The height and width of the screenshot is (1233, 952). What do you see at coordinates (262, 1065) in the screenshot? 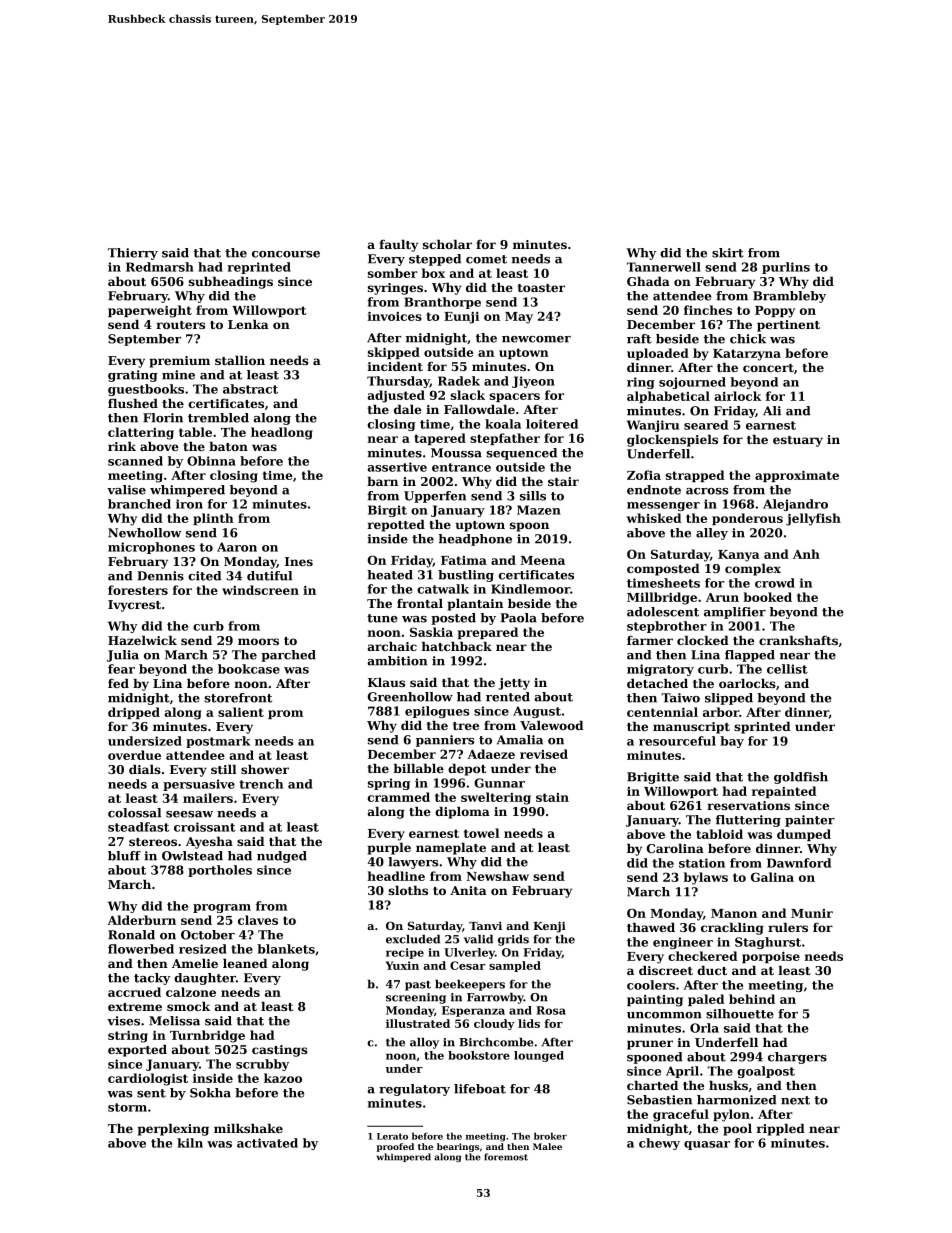
I see `scrubby` at bounding box center [262, 1065].
